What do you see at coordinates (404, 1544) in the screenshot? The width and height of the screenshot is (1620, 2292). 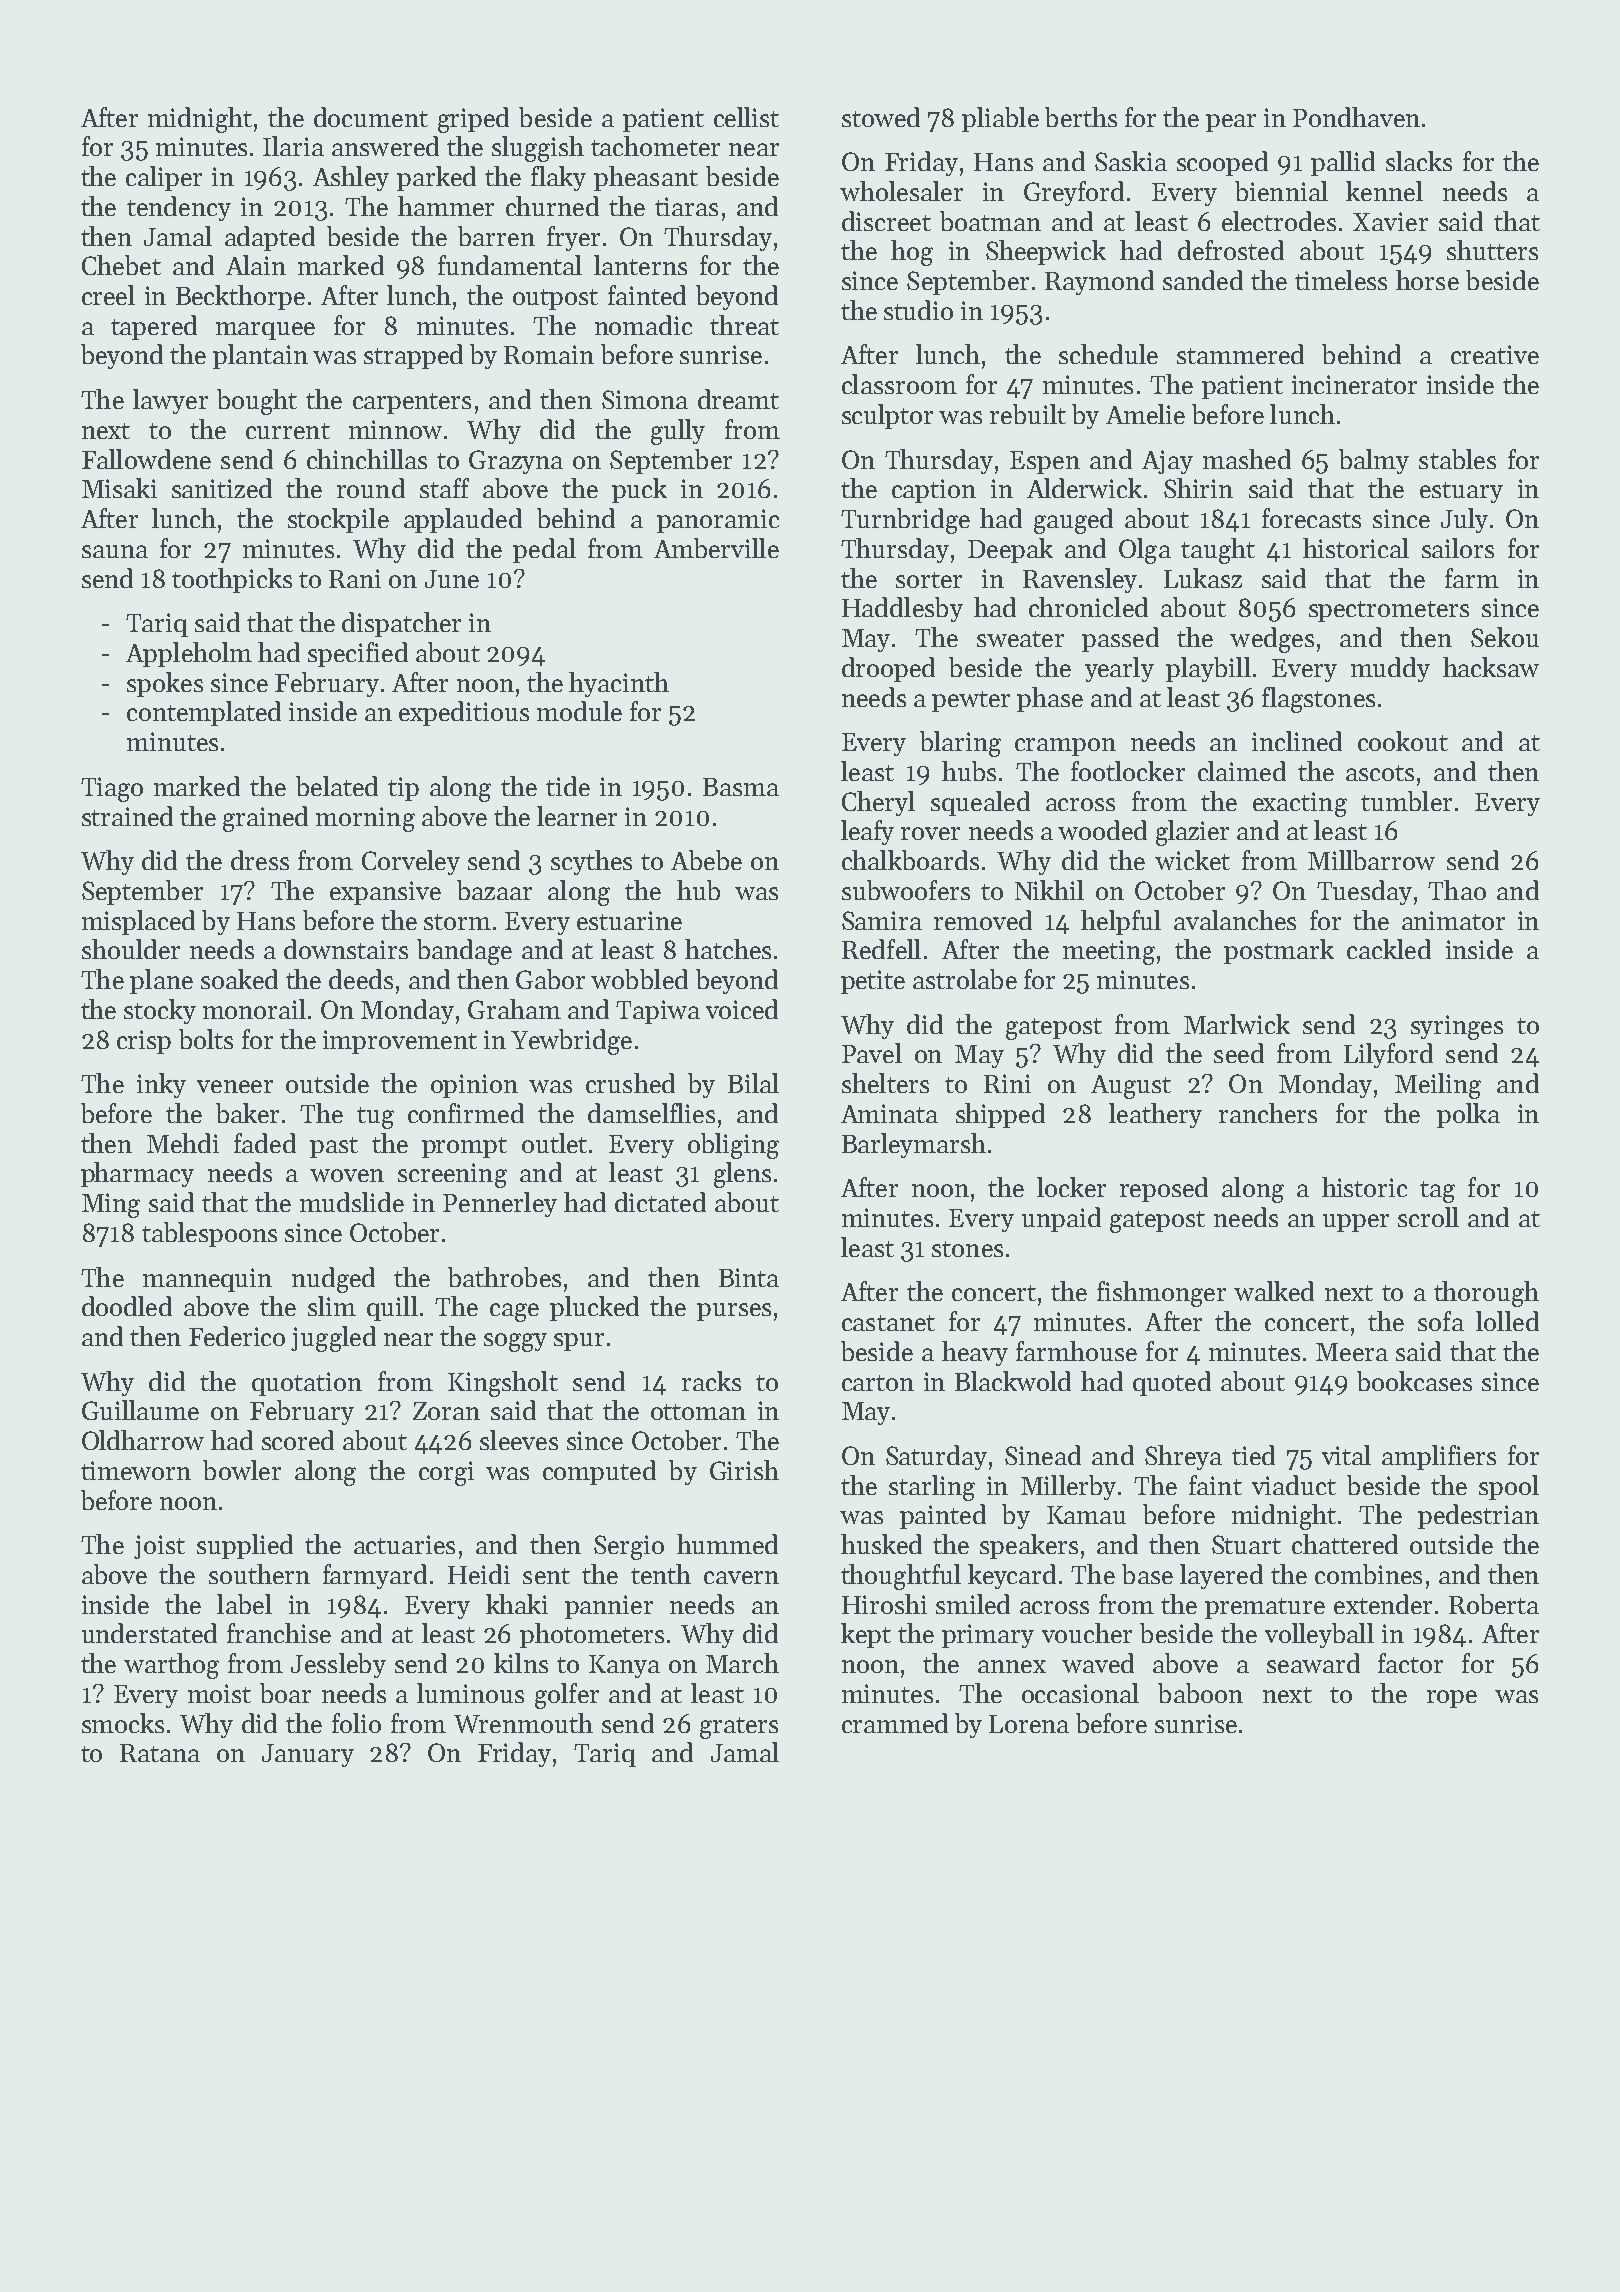 I see `actuaries` at bounding box center [404, 1544].
